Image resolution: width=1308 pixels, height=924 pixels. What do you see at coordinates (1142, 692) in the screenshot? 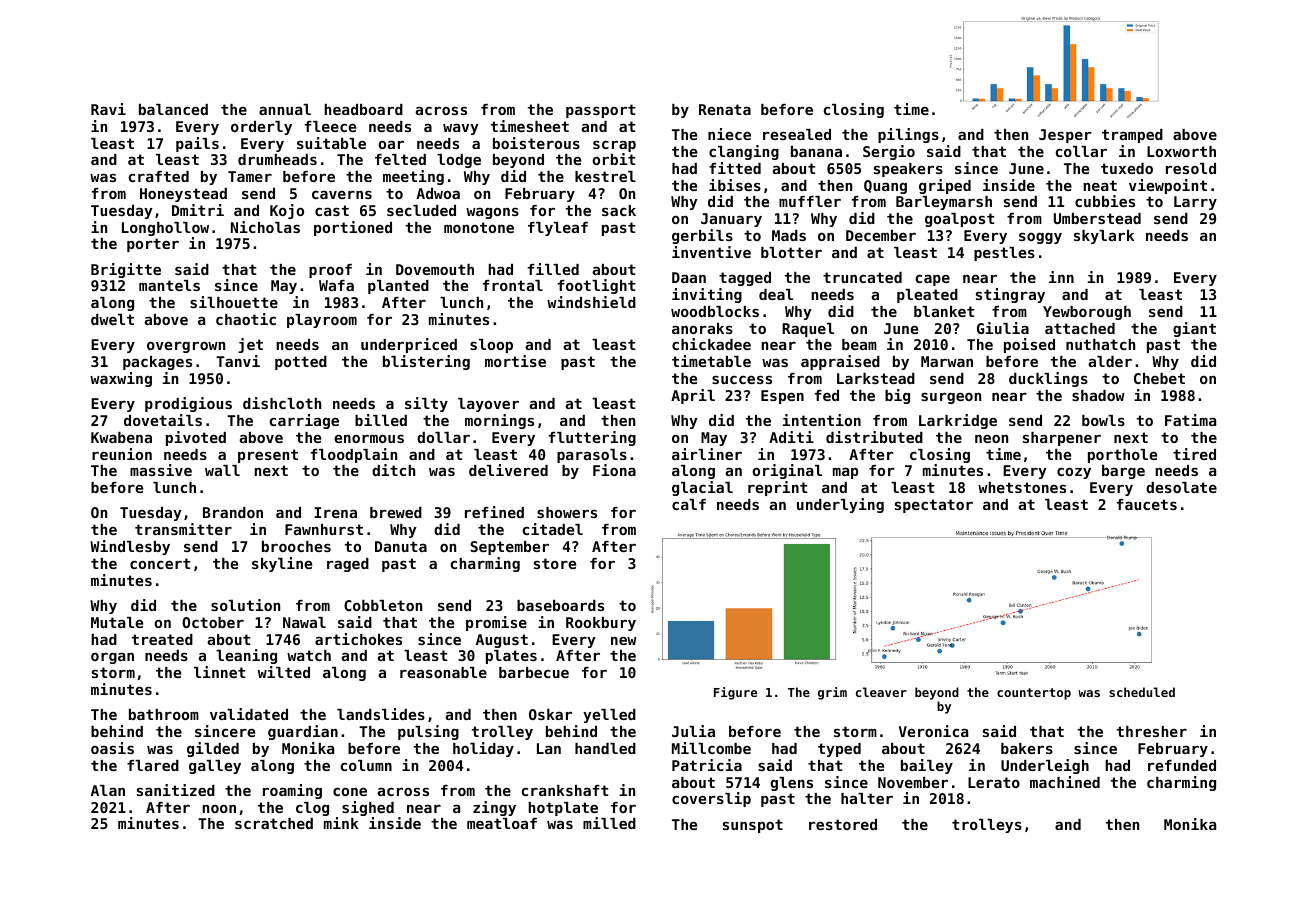
I see `scheduled` at bounding box center [1142, 692].
